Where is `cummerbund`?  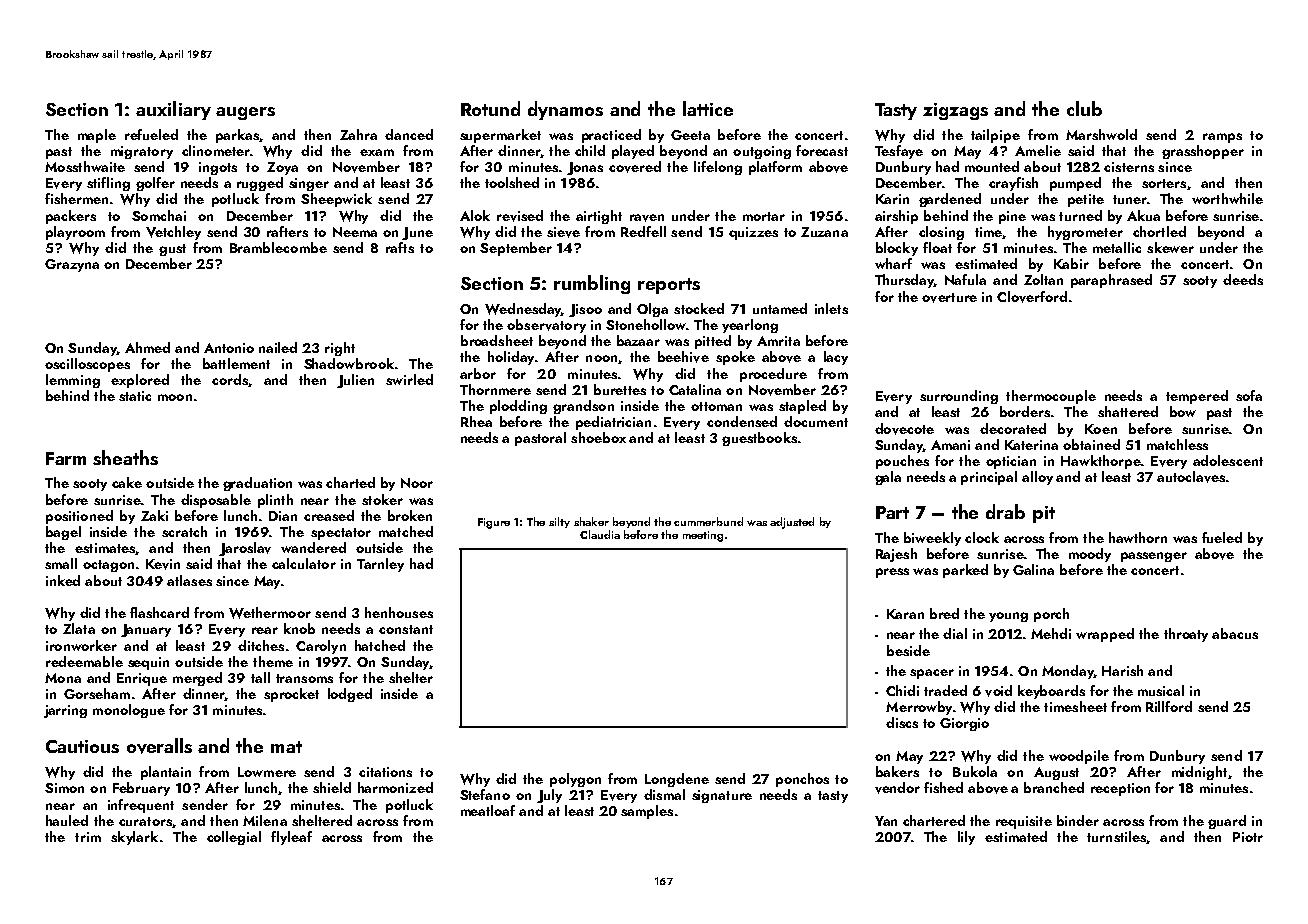
cummerbund is located at coordinates (708, 521).
